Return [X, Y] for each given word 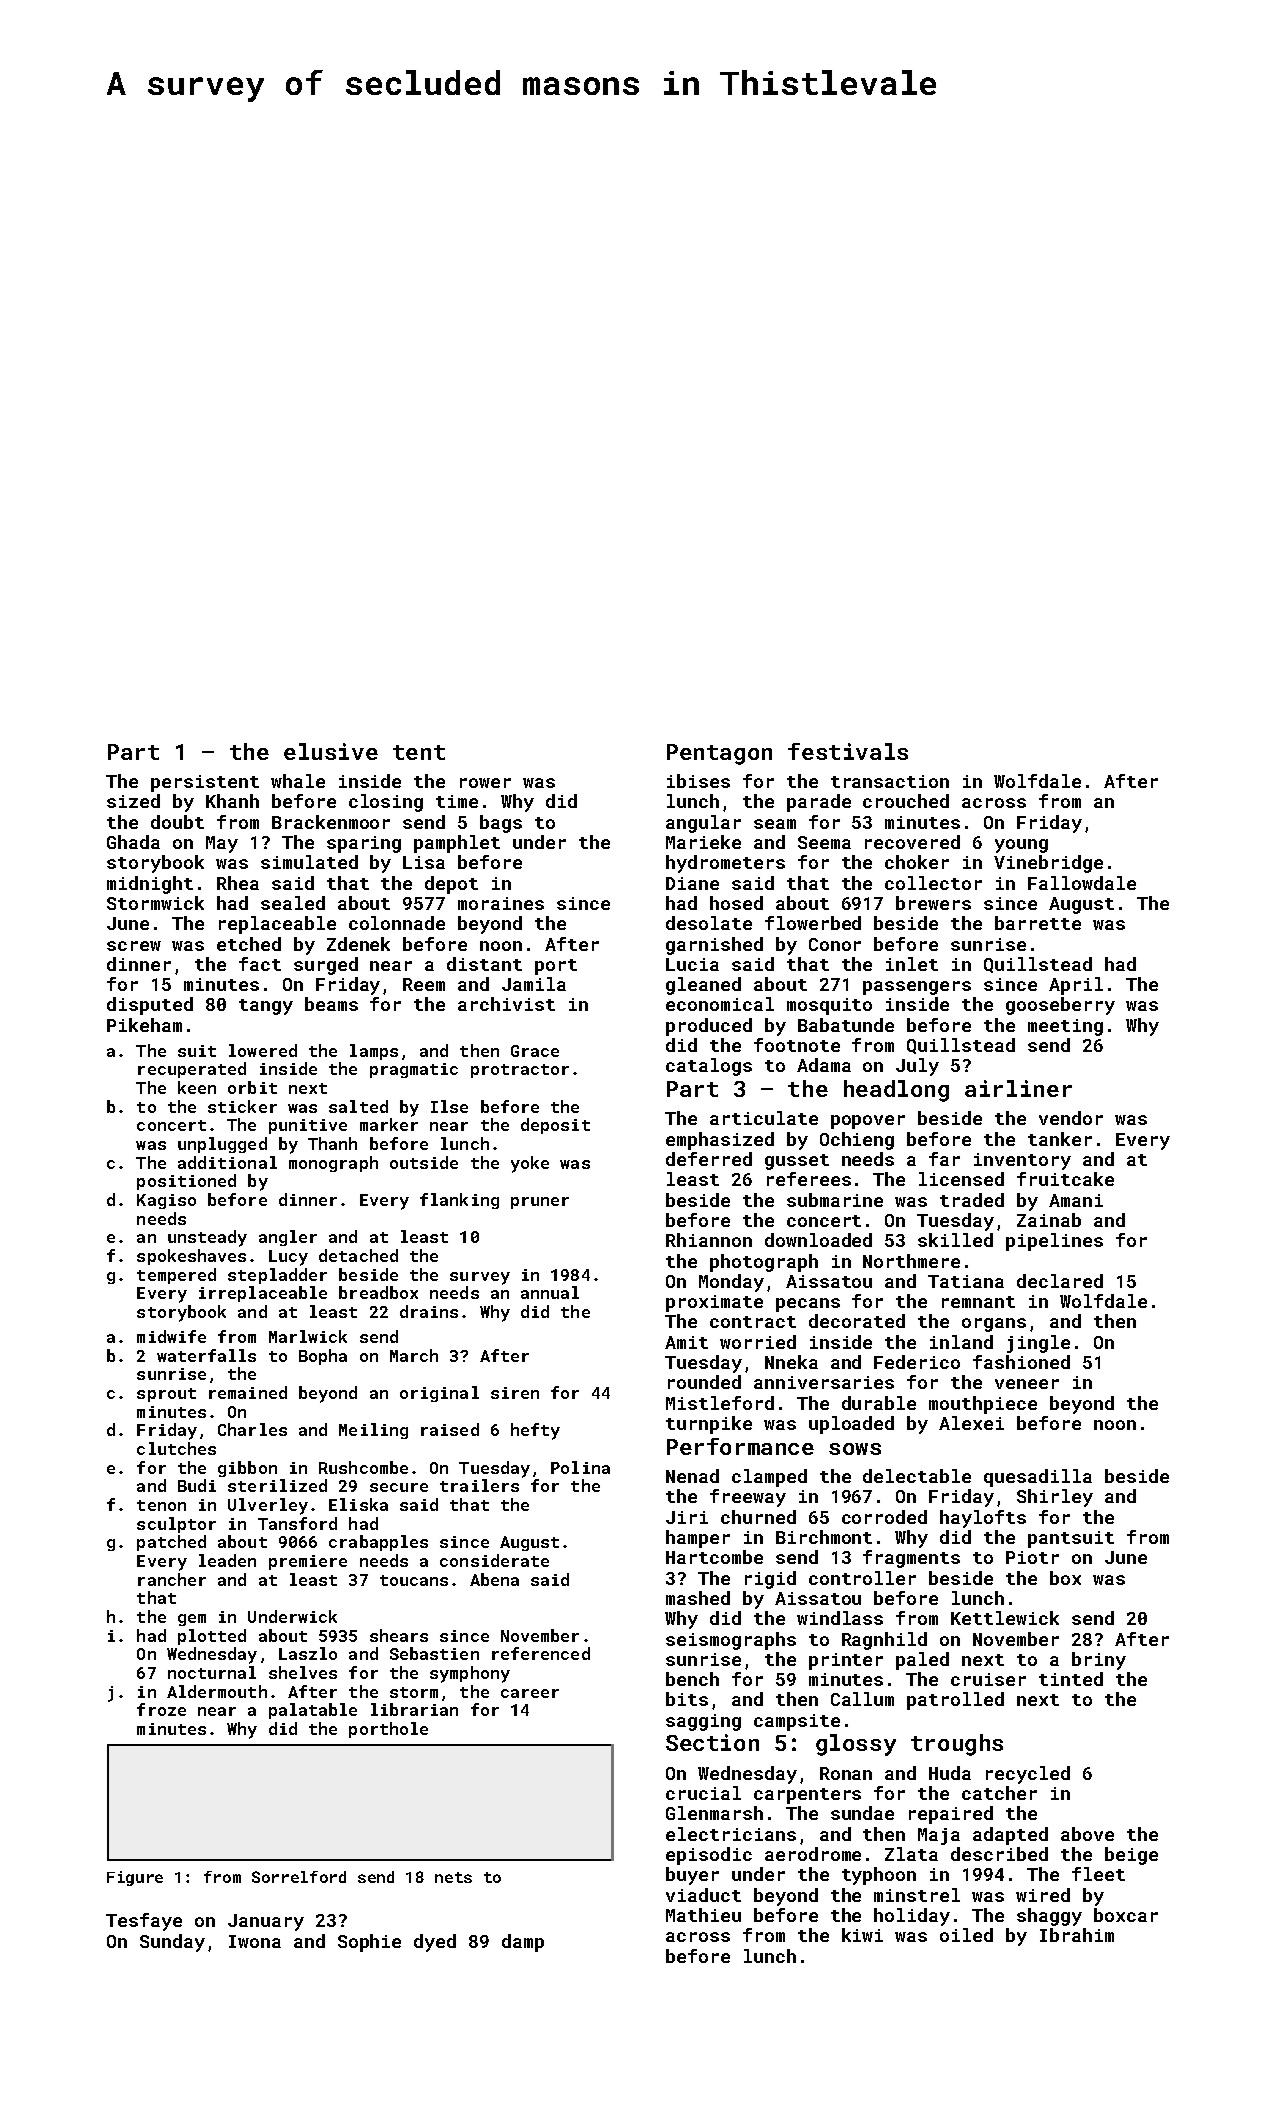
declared [1060, 1281]
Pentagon [719, 754]
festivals [848, 751]
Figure [135, 1878]
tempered [176, 1276]
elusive [331, 751]
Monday [731, 1283]
